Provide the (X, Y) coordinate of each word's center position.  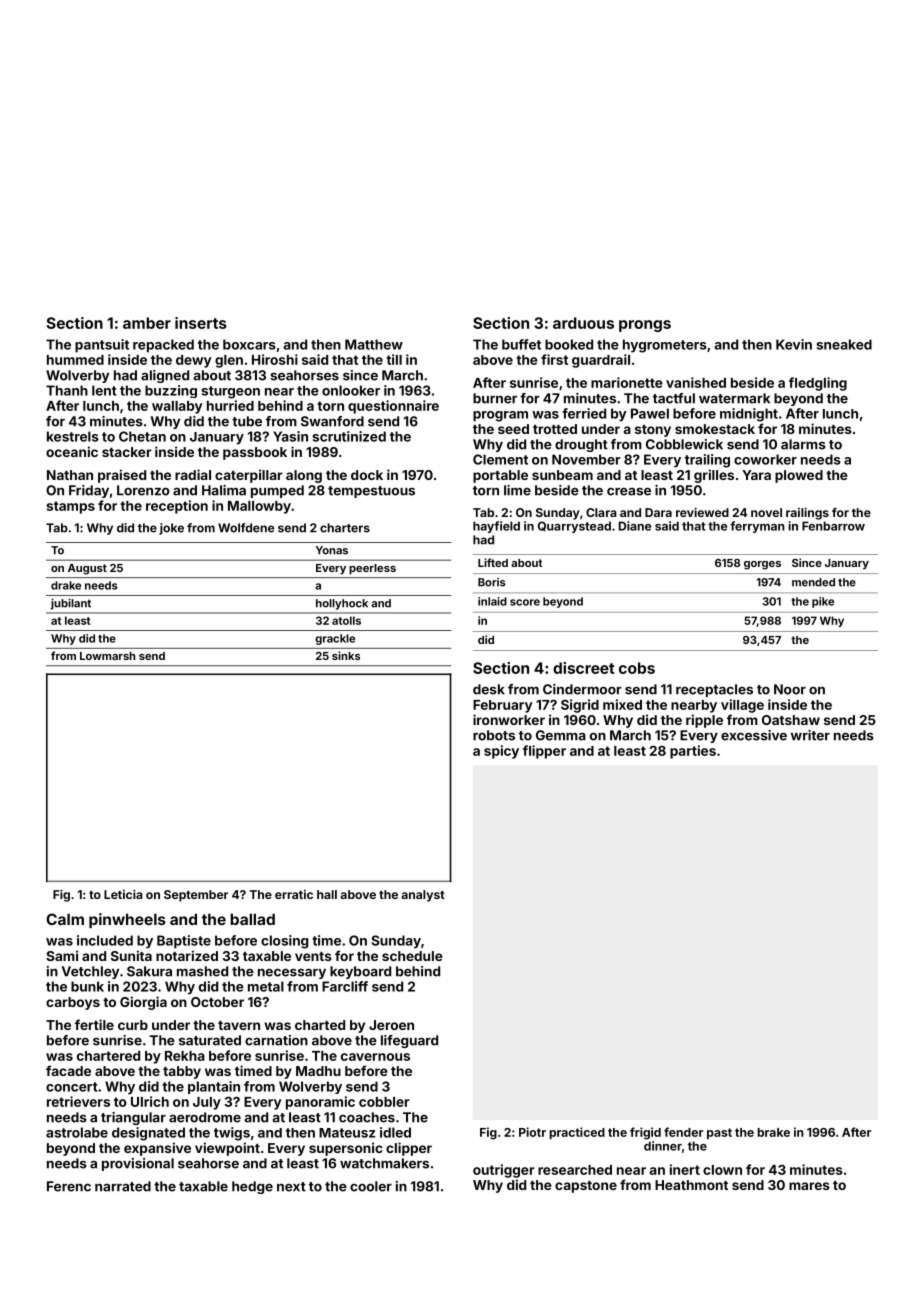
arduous (583, 323)
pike (823, 602)
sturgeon (230, 392)
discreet (583, 668)
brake (773, 1132)
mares (809, 1186)
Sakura (149, 971)
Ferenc (69, 1186)
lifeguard (409, 1041)
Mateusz (347, 1133)
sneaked (844, 344)
